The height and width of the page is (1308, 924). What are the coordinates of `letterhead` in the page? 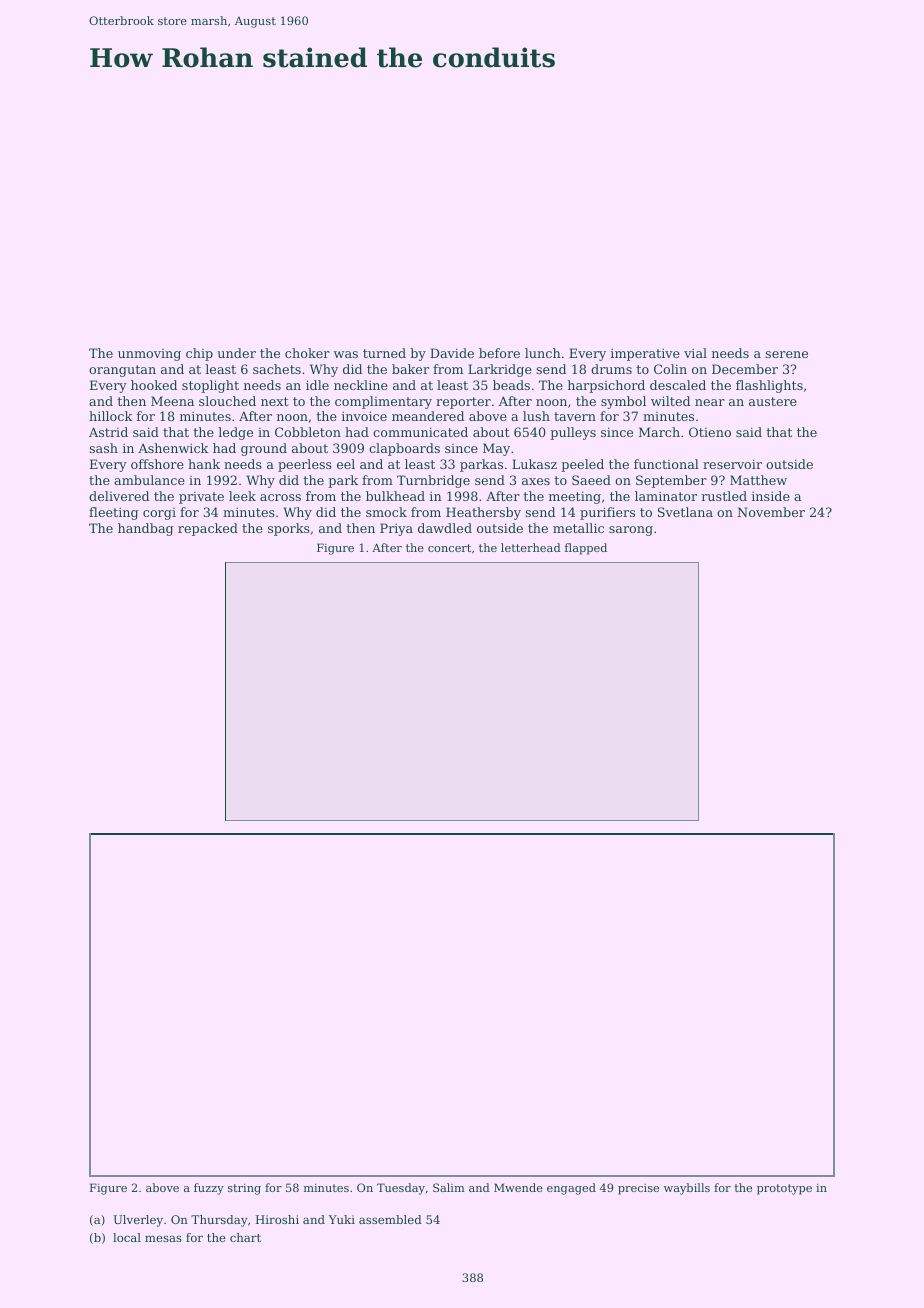 It's located at (531, 547).
